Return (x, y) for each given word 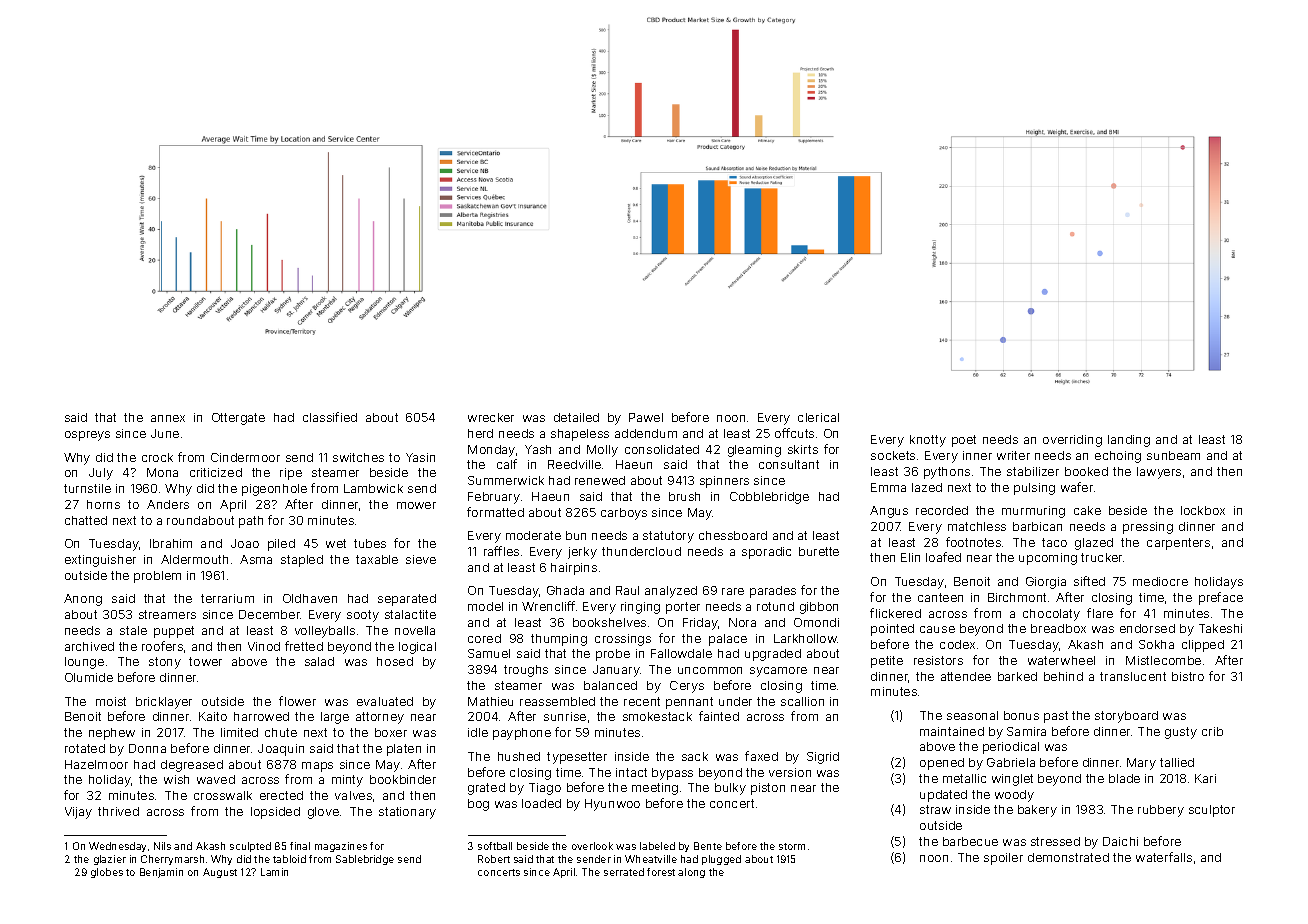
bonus (1021, 715)
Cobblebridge (769, 498)
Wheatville (651, 859)
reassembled (557, 701)
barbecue (970, 841)
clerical (818, 417)
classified (330, 417)
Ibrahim (171, 543)
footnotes (973, 542)
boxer (391, 732)
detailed (576, 417)
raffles (501, 551)
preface (1221, 598)
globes (107, 873)
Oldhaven (310, 598)
